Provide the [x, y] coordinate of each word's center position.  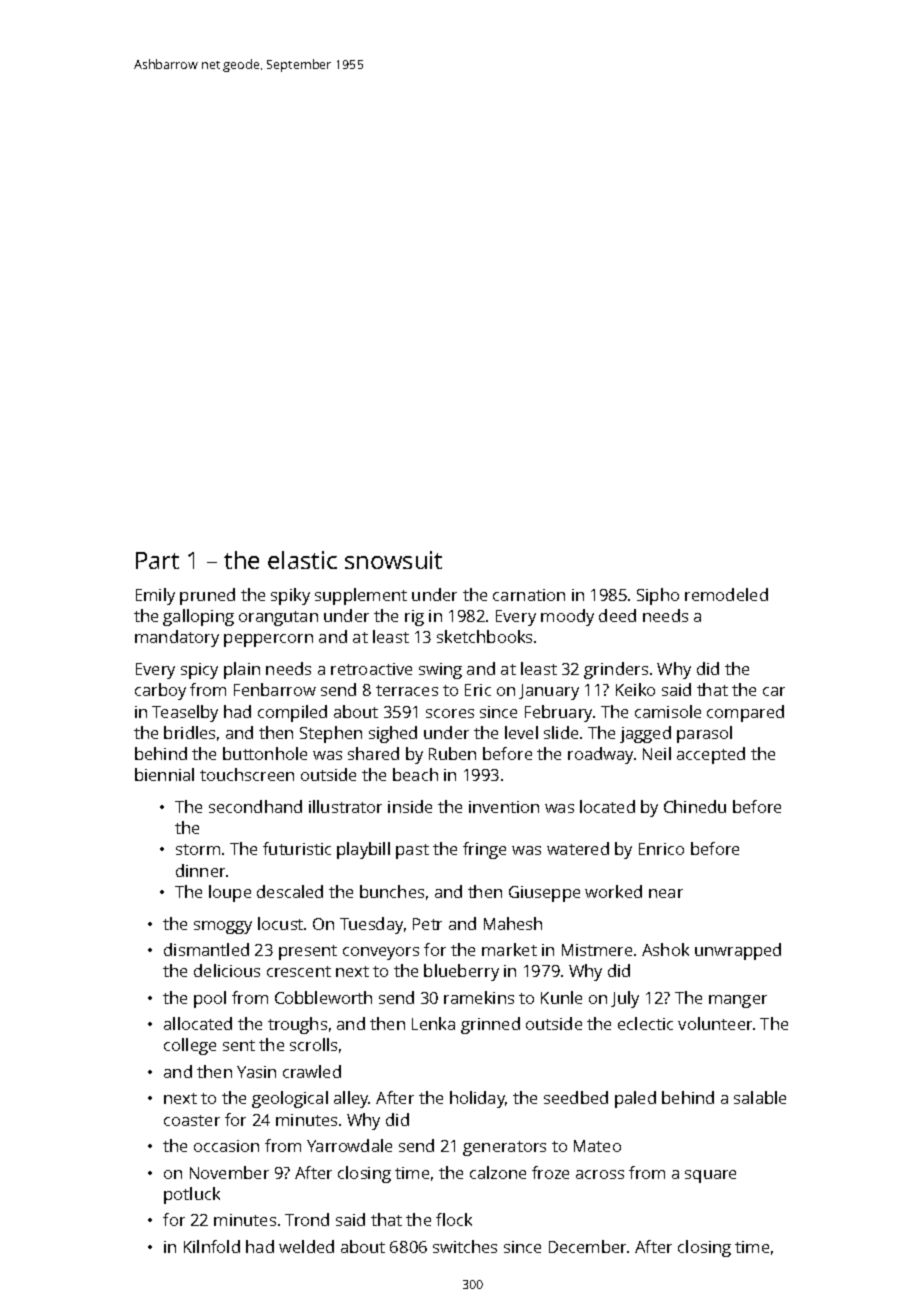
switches [465, 1246]
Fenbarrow [275, 689]
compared [745, 713]
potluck [192, 1195]
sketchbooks [484, 636]
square [710, 1176]
